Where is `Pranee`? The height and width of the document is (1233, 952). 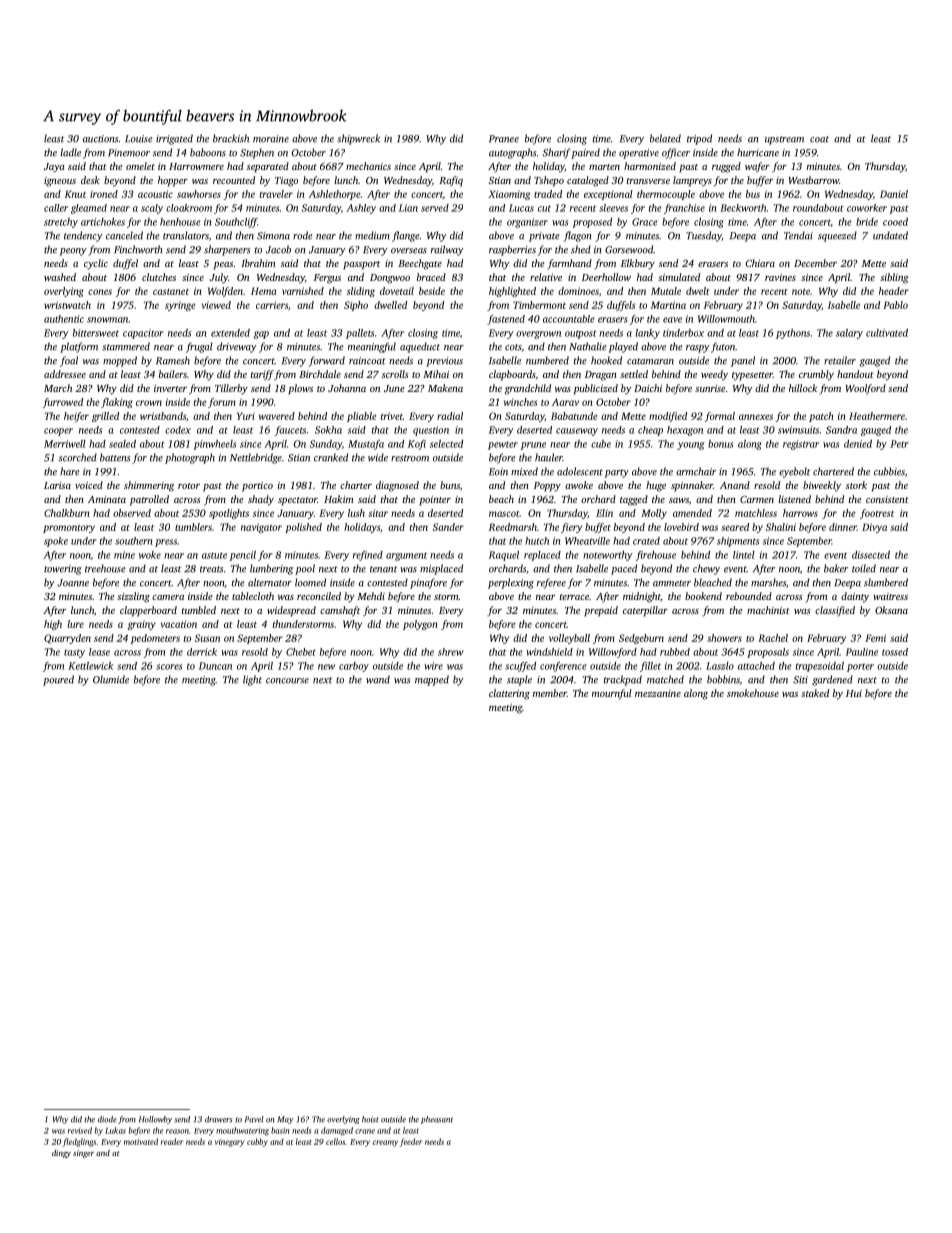
Pranee is located at coordinates (504, 139).
